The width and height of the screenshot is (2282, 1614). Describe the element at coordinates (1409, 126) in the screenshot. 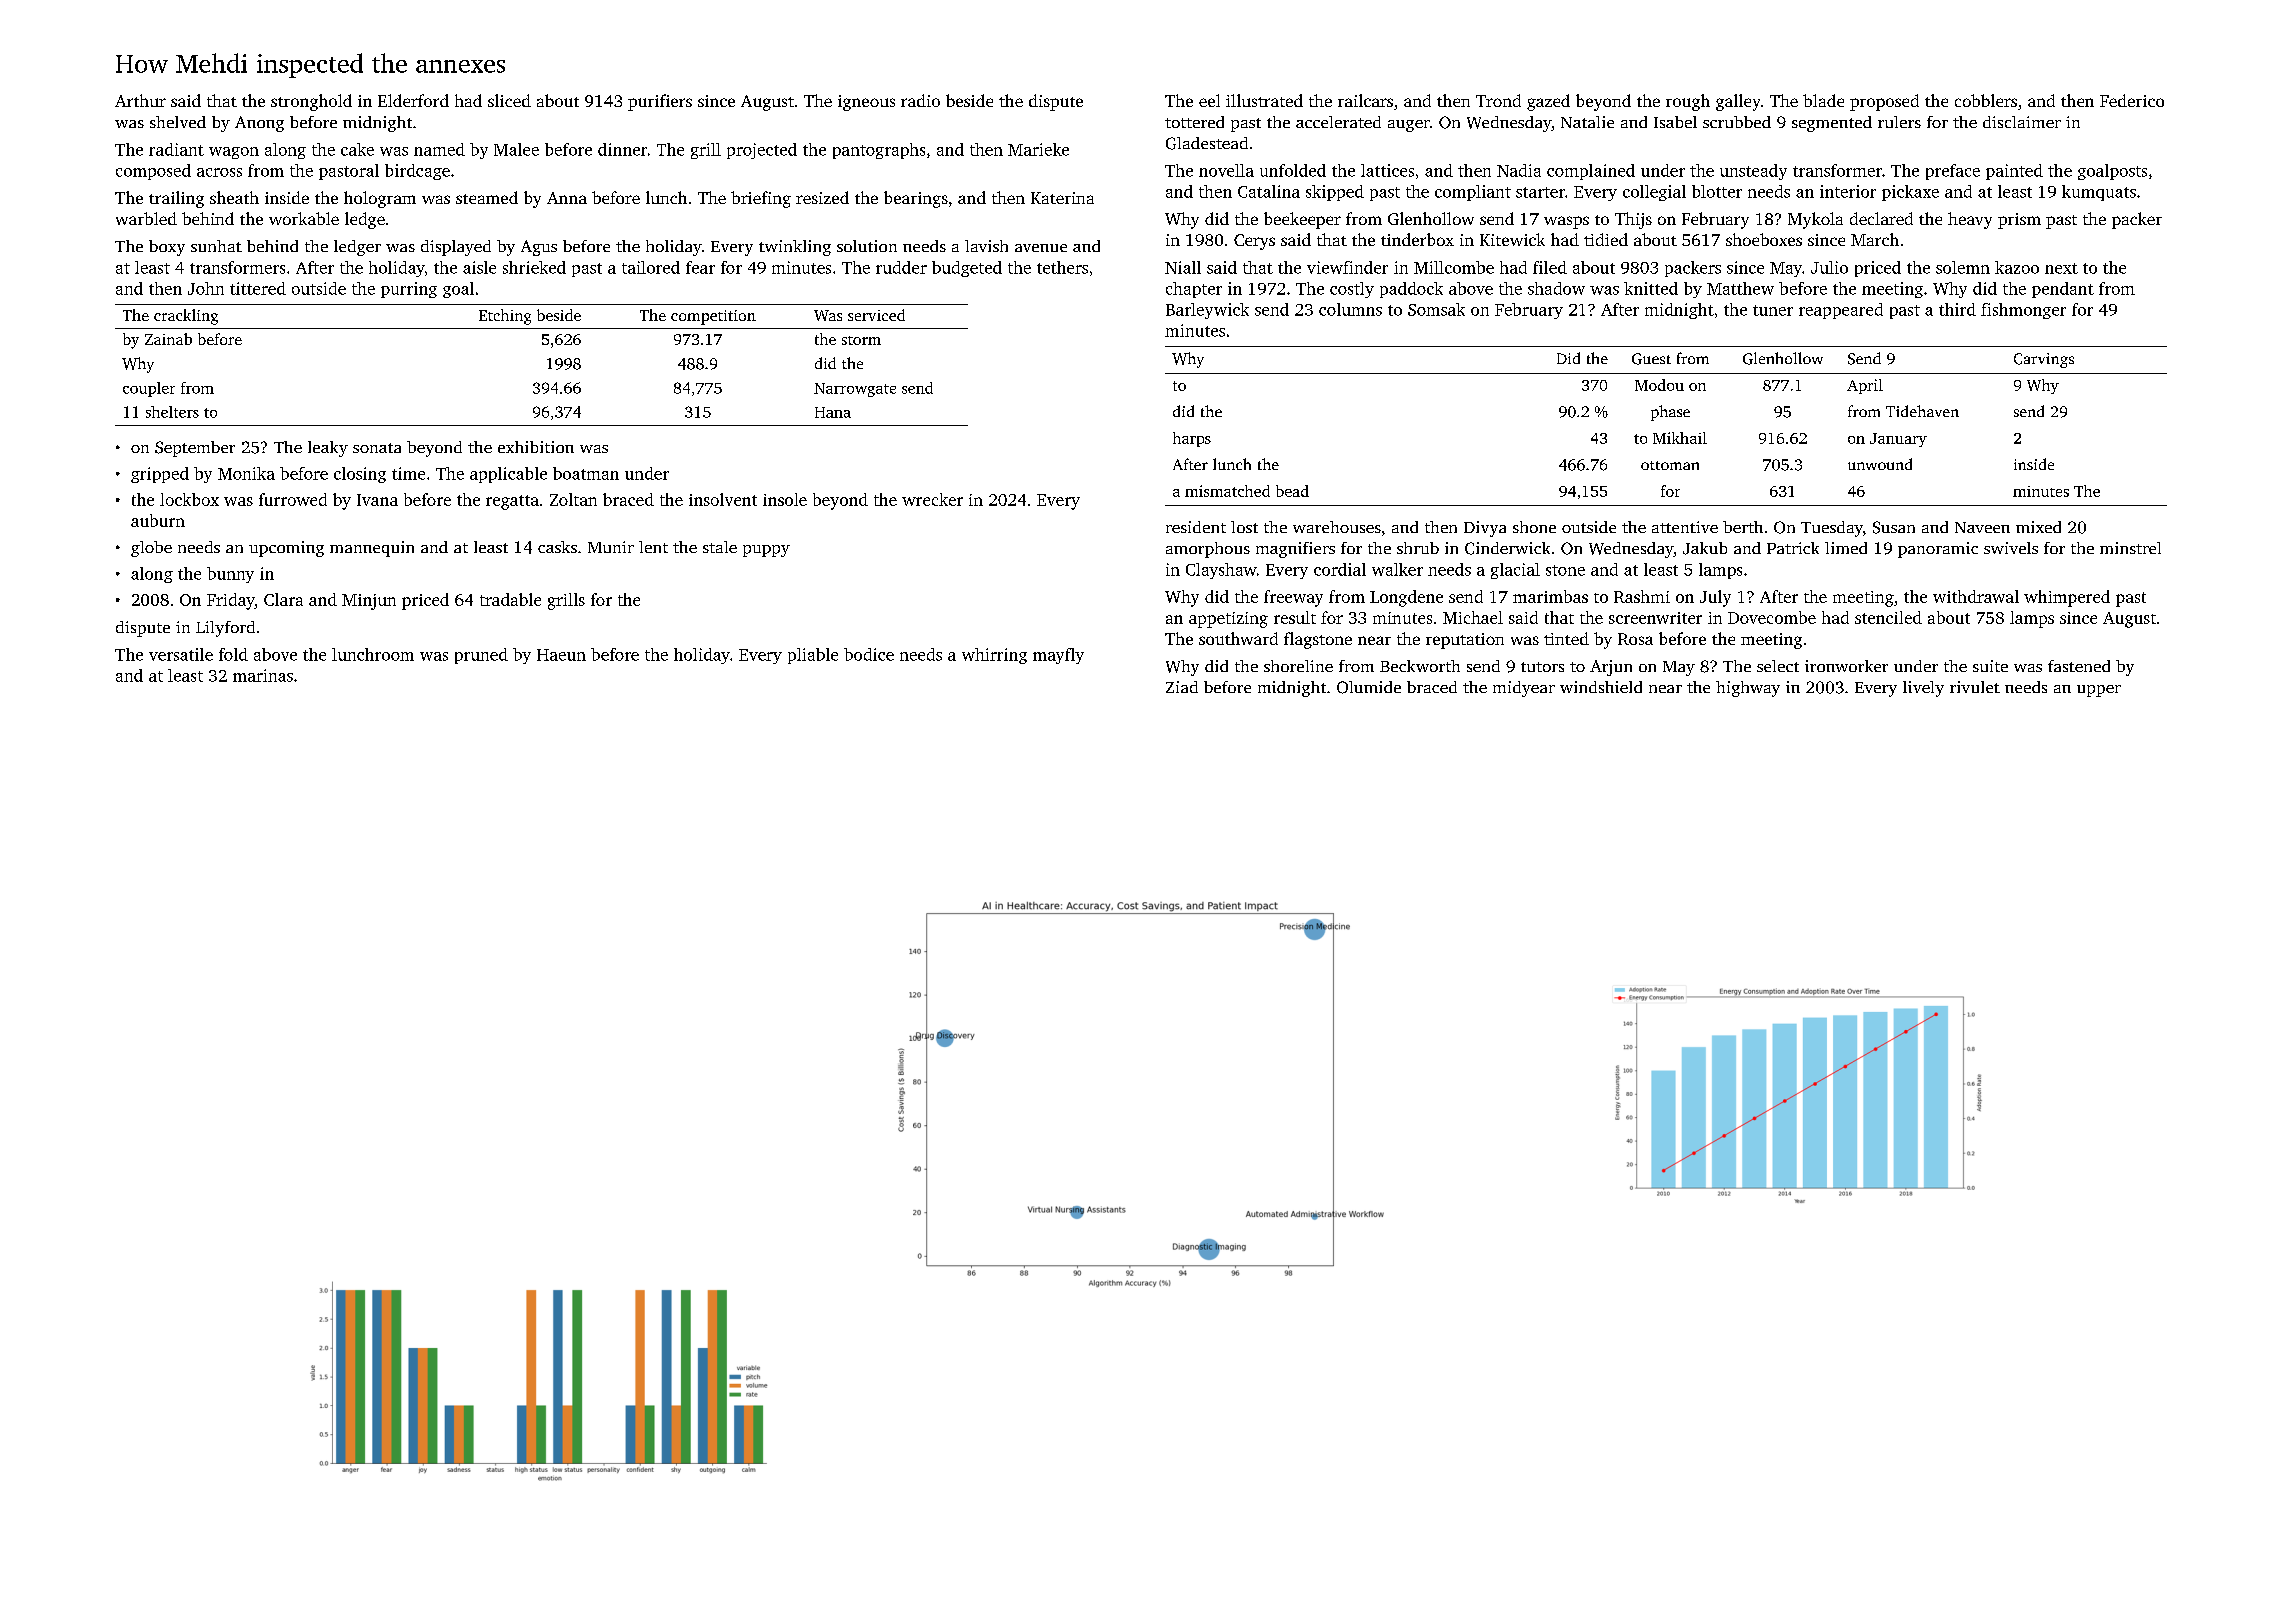

I see `auger` at that location.
